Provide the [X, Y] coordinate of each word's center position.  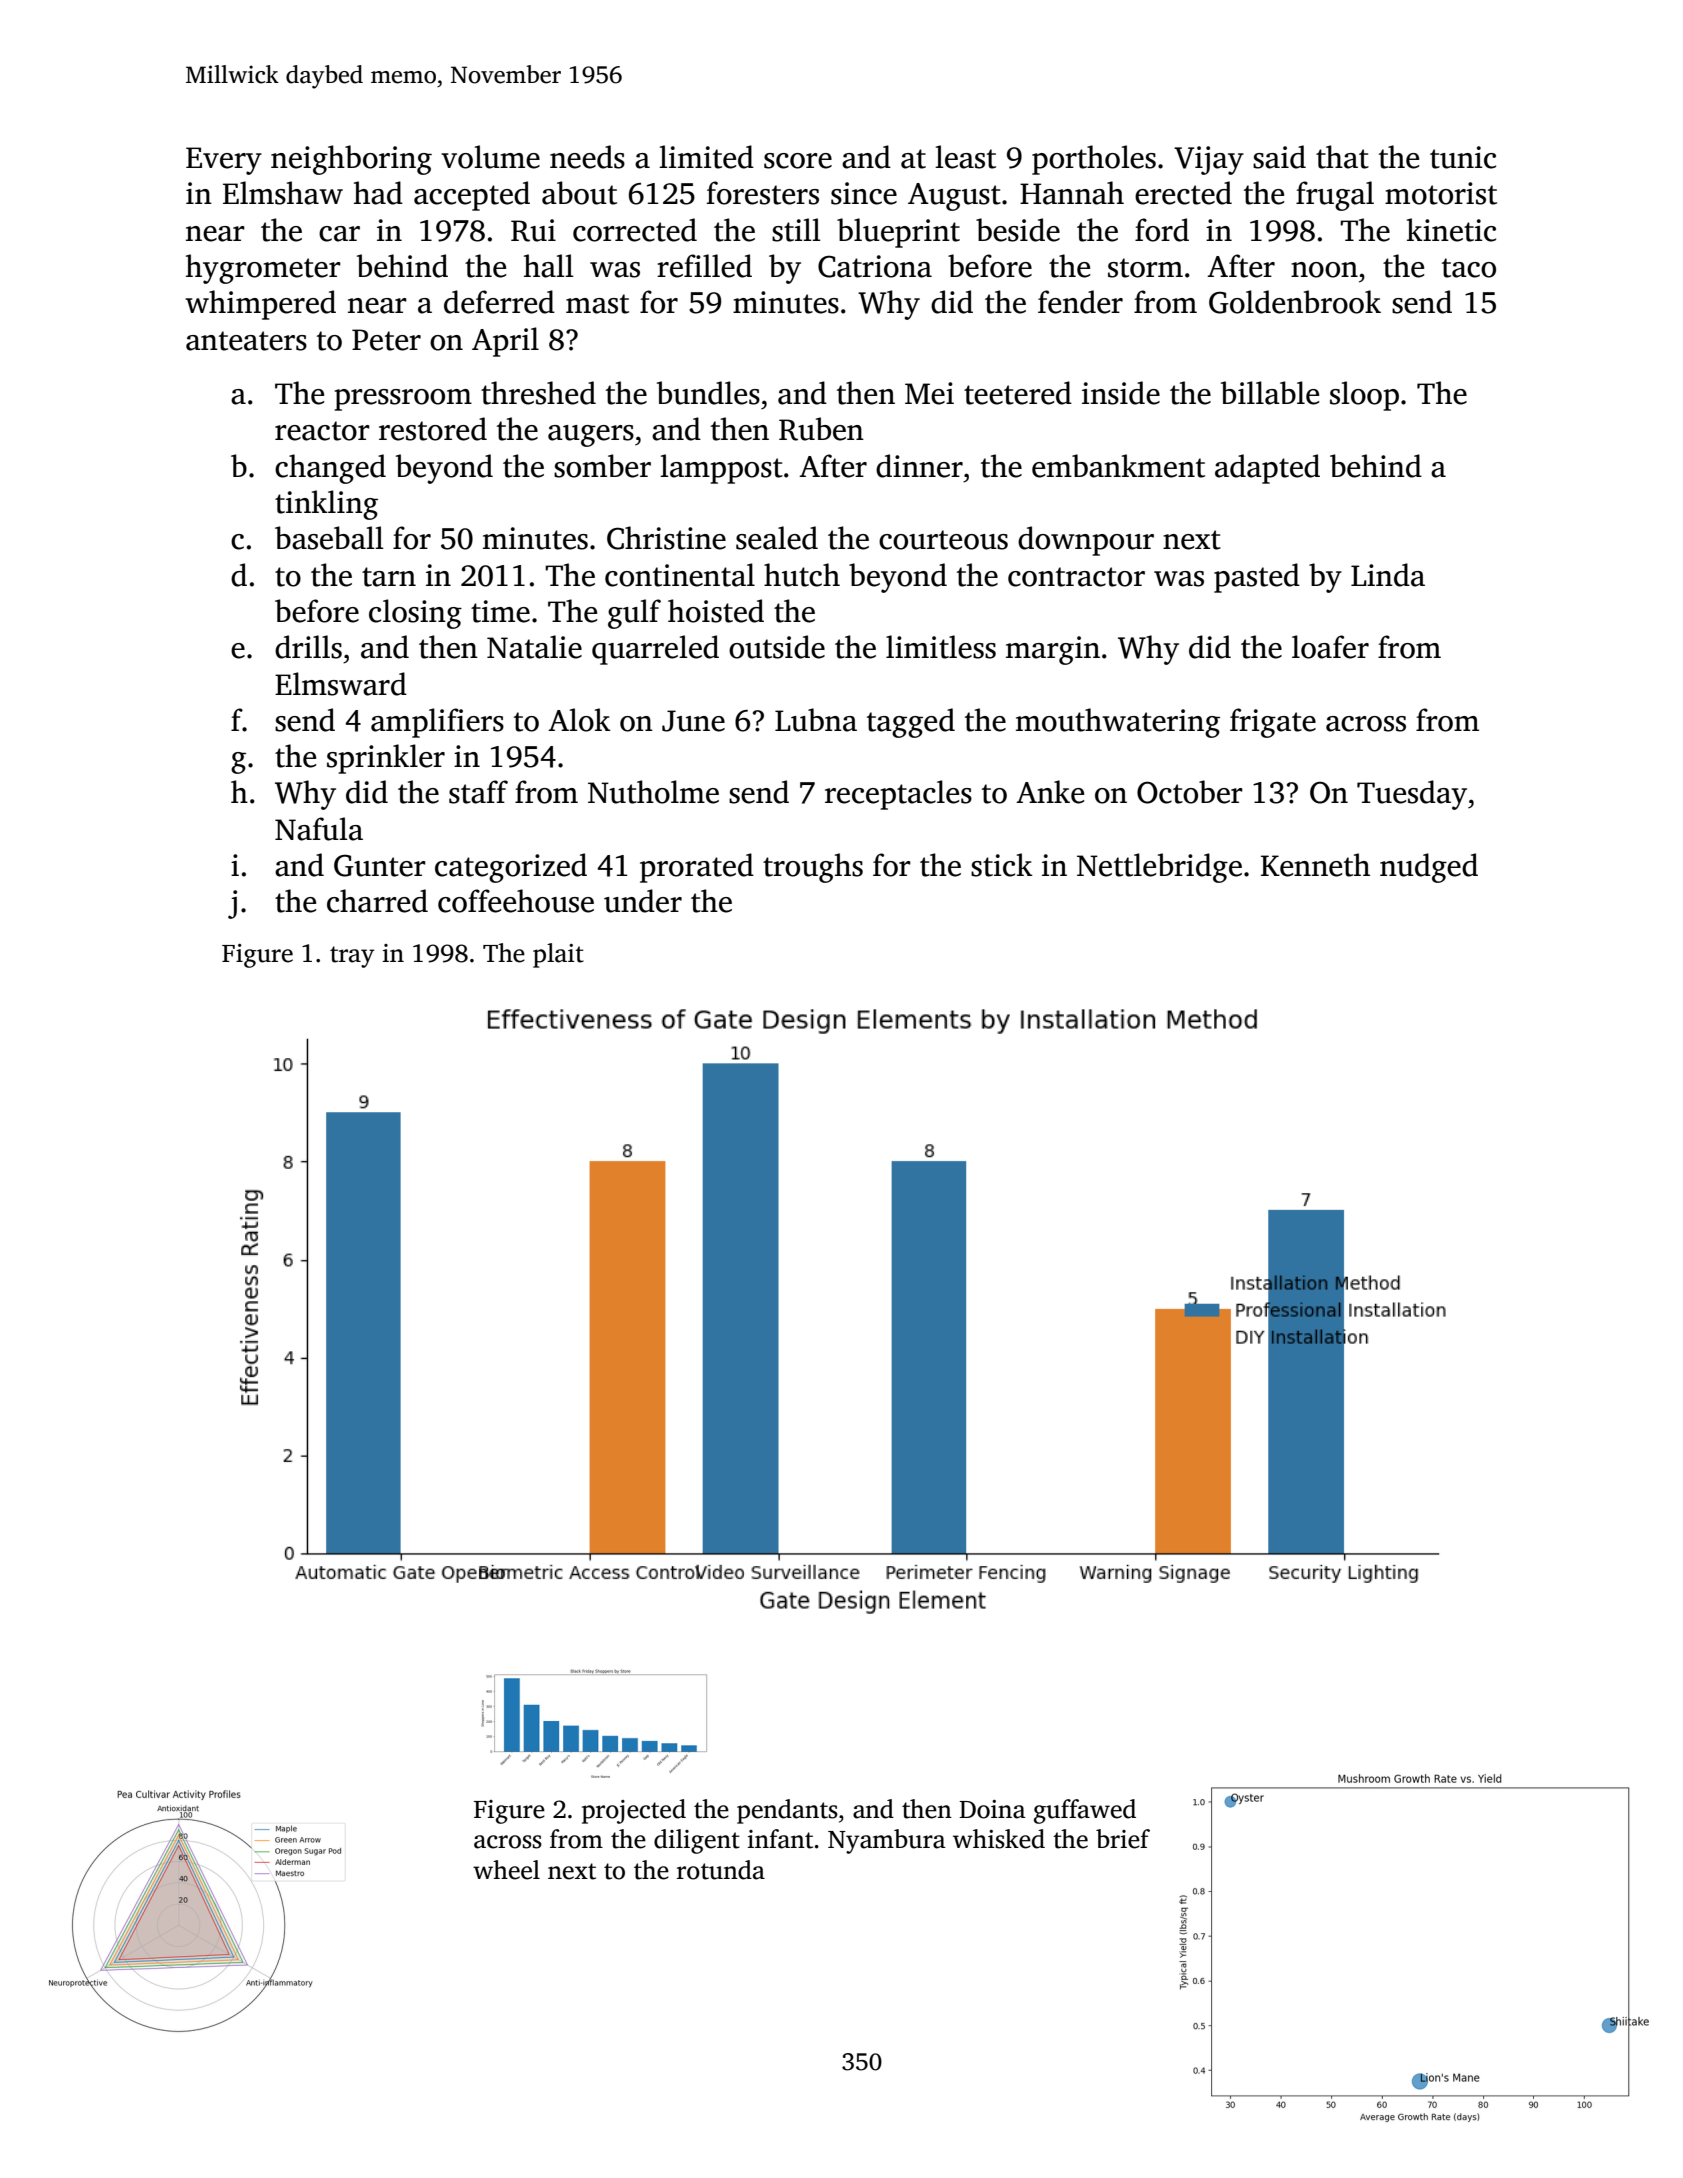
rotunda [721, 1870]
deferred [499, 302]
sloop [1364, 396]
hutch [802, 575]
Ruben [821, 429]
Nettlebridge [1159, 868]
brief [1123, 1839]
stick [1002, 865]
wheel [506, 1870]
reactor [322, 431]
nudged [1429, 868]
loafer [1330, 647]
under [643, 901]
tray [352, 957]
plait [558, 955]
